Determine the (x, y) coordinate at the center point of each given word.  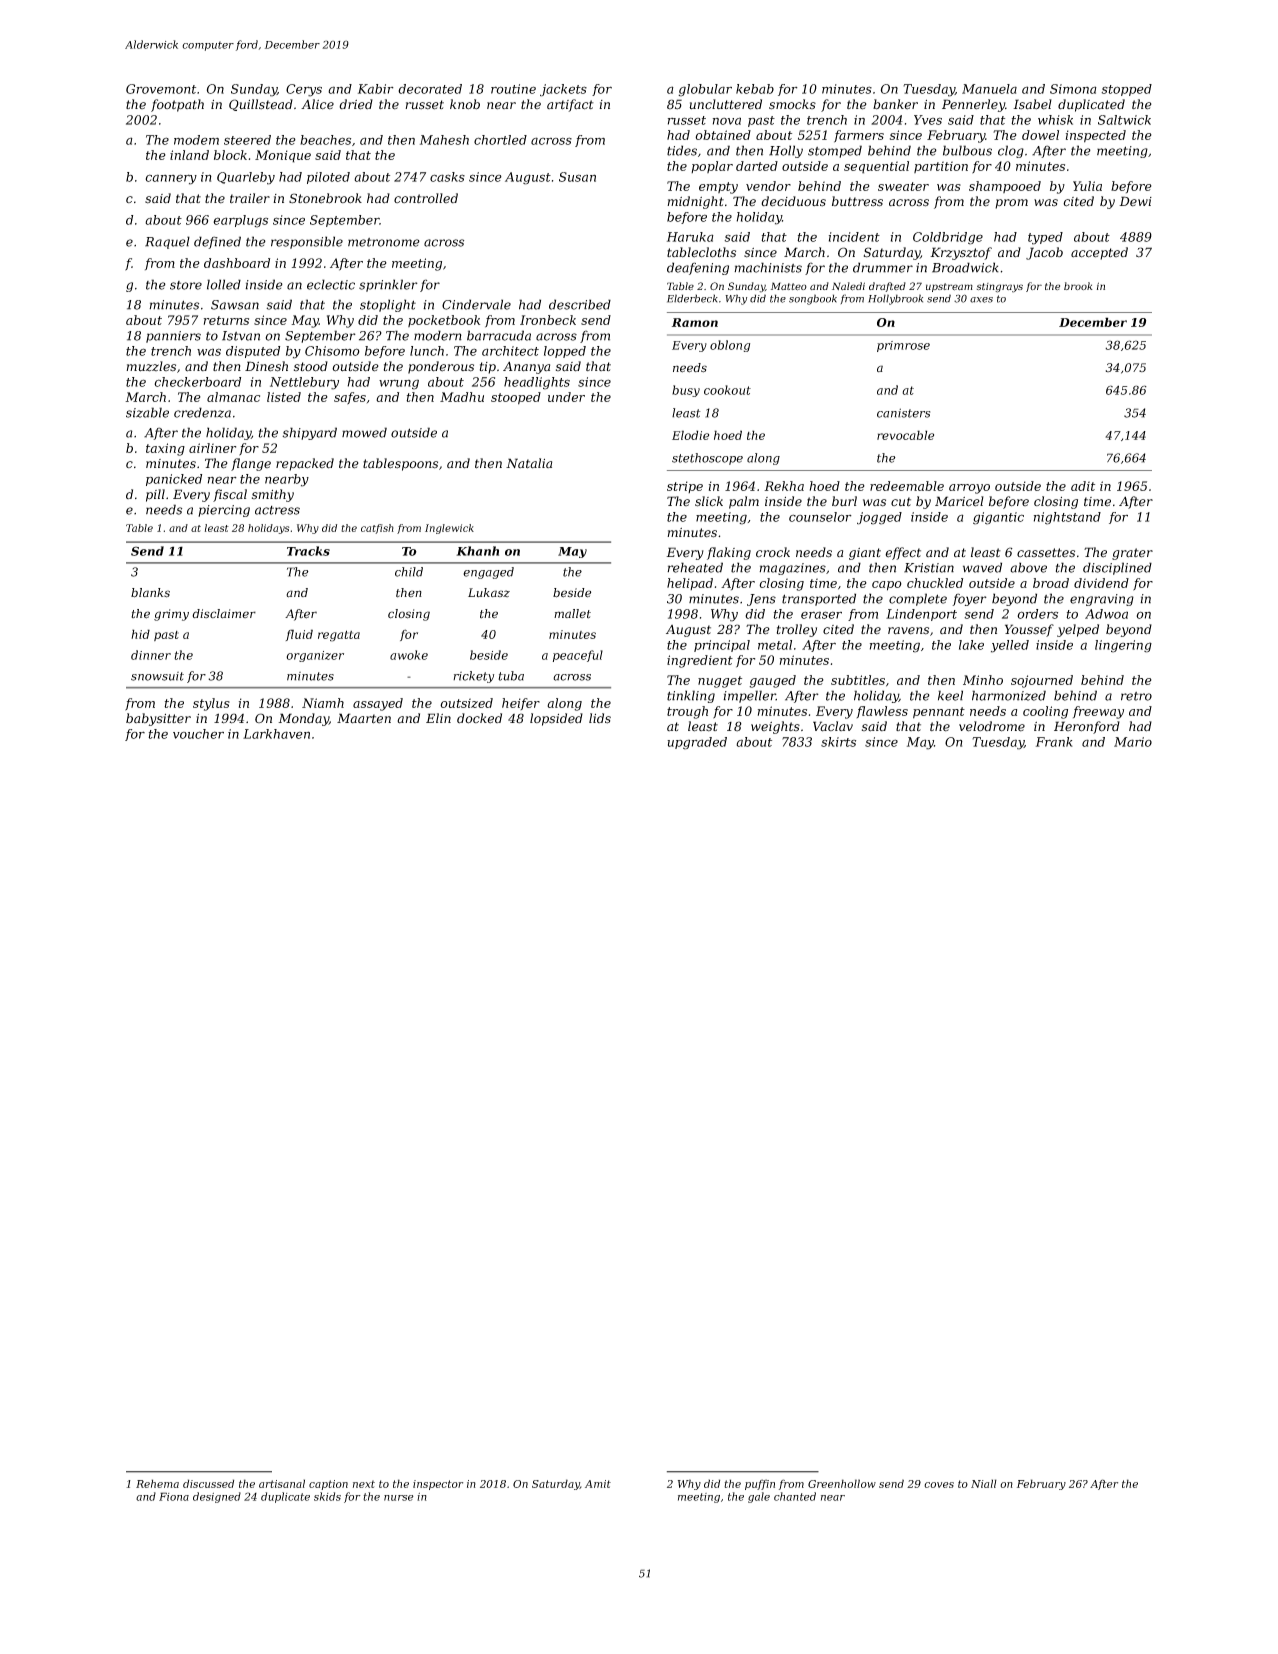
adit (1083, 486)
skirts (838, 742)
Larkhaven (276, 734)
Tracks (308, 551)
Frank (1054, 742)
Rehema (157, 1483)
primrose (903, 346)
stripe (685, 487)
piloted (328, 178)
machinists (768, 267)
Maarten (364, 718)
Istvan (241, 336)
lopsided (556, 719)
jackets (563, 90)
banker (895, 104)
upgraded (697, 743)
